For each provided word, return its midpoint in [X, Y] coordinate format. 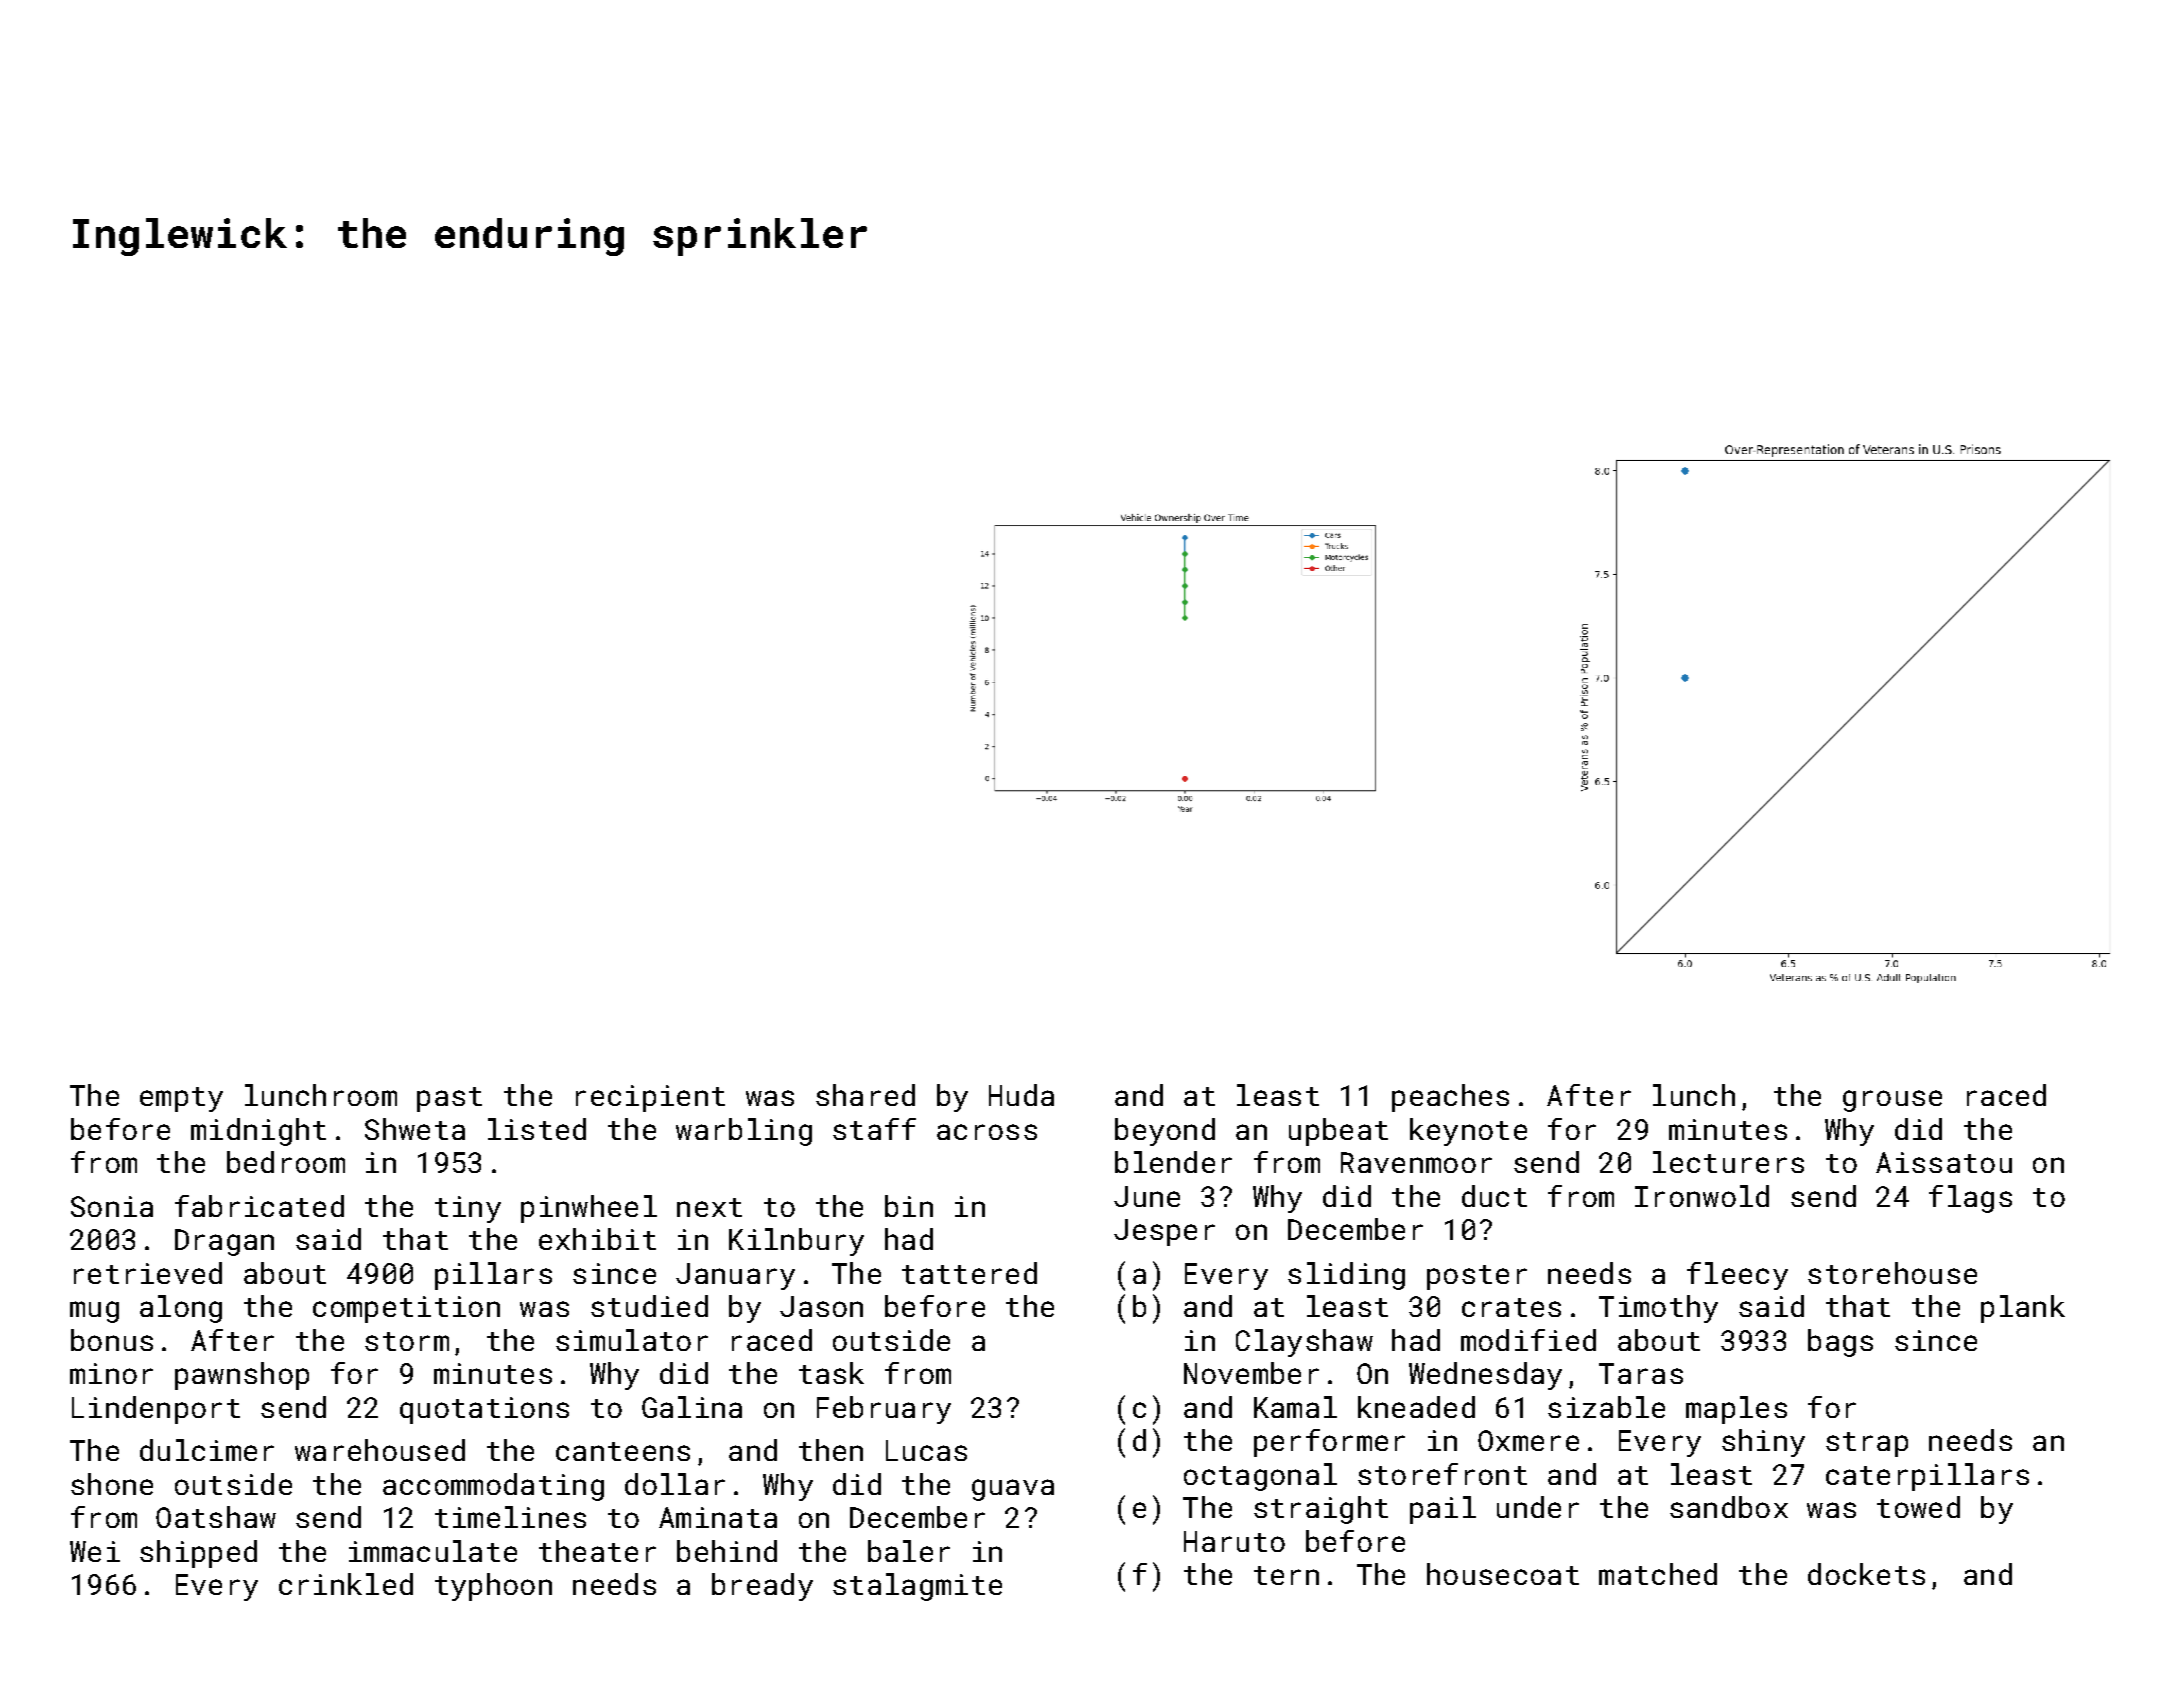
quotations [484, 1410]
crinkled [346, 1584]
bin [909, 1206]
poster [1477, 1277]
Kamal [1295, 1407]
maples [1736, 1410]
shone [112, 1484]
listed [537, 1129]
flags [1970, 1199]
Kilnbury [796, 1242]
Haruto [1234, 1541]
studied [649, 1306]
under [1538, 1507]
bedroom [286, 1162]
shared [865, 1095]
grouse [1892, 1101]
